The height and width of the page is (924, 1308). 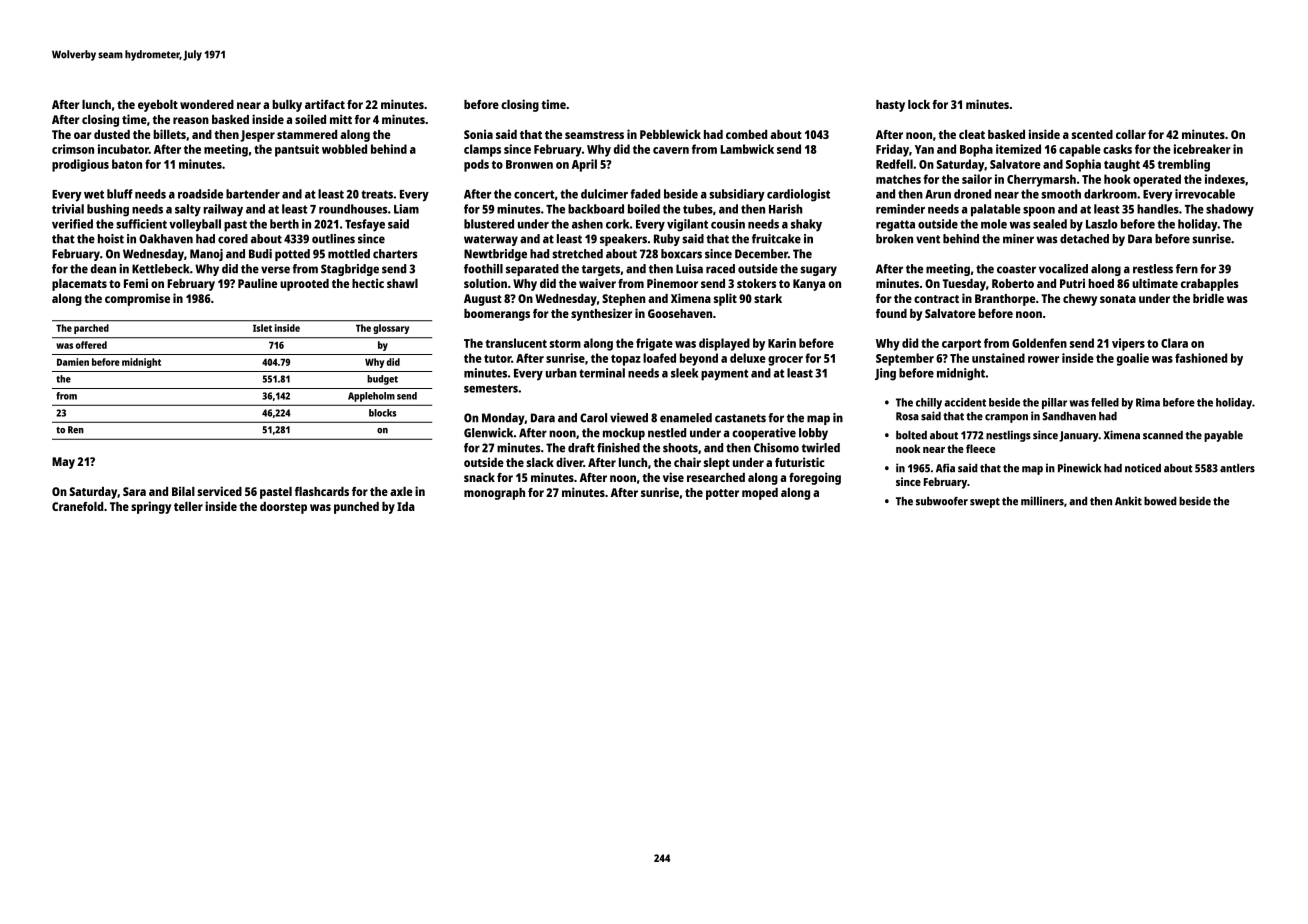 I want to click on potter, so click(x=722, y=494).
